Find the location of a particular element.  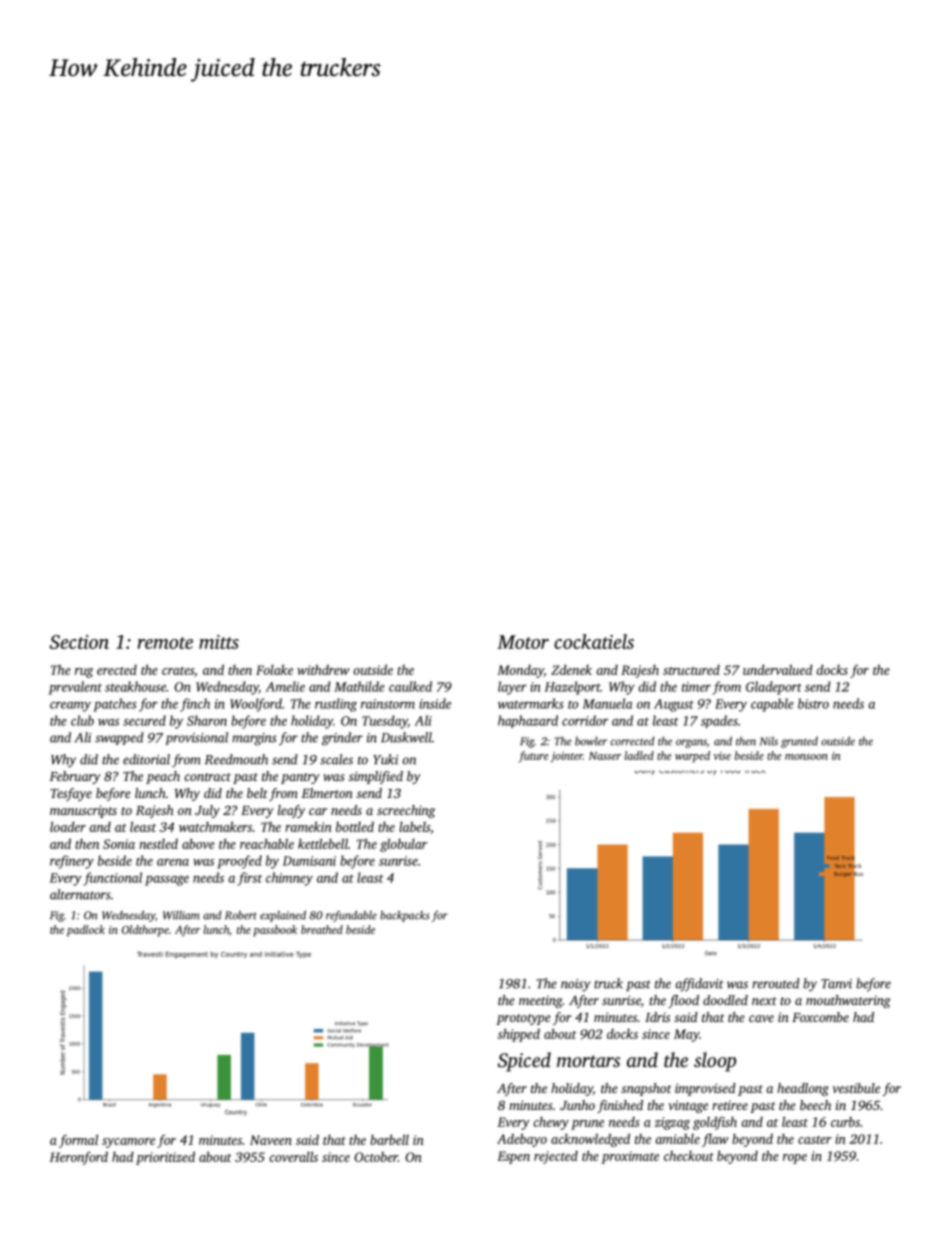

scales is located at coordinates (336, 759).
